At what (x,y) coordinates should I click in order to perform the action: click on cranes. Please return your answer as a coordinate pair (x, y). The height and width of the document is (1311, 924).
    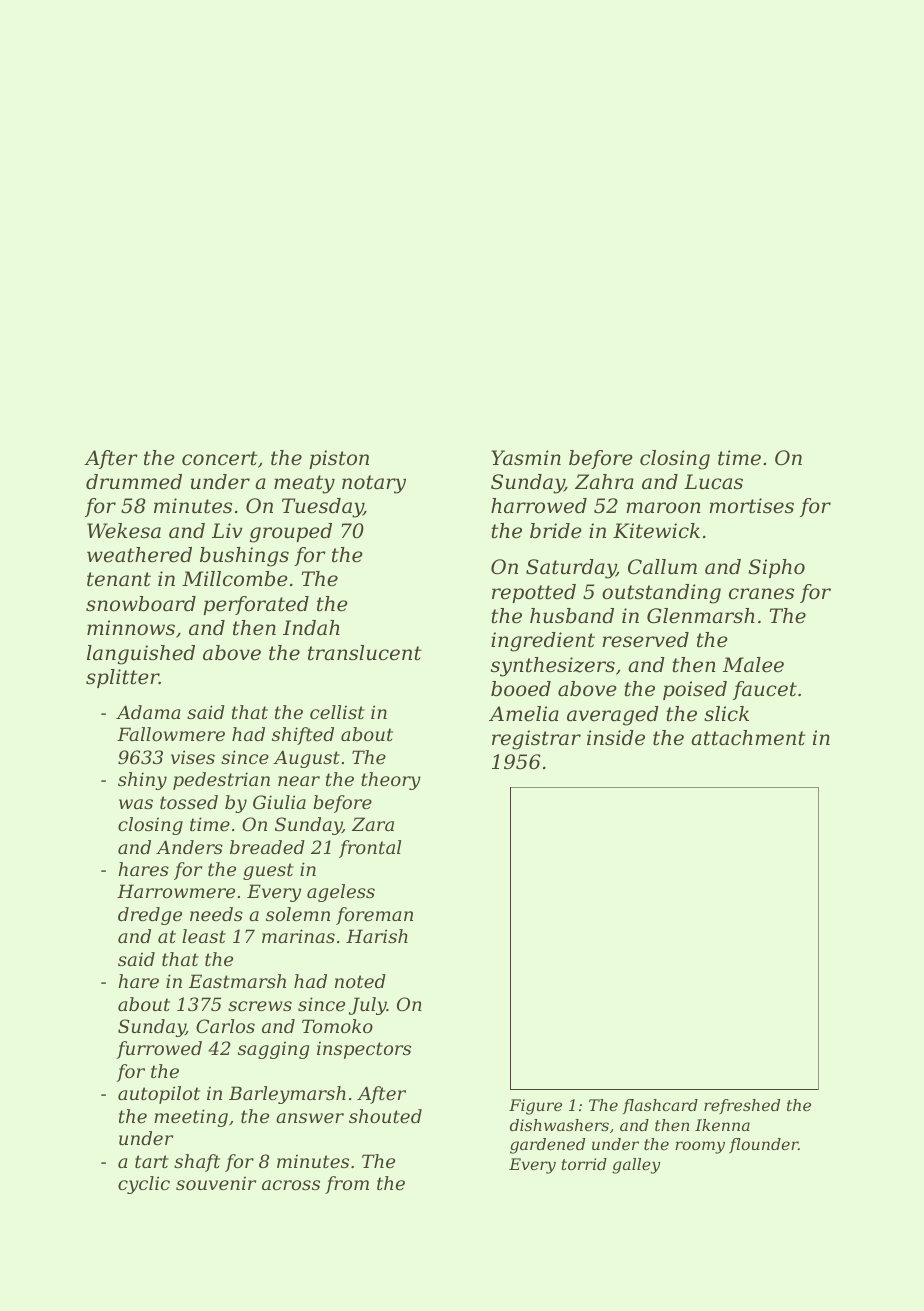
    Looking at the image, I should click on (761, 594).
